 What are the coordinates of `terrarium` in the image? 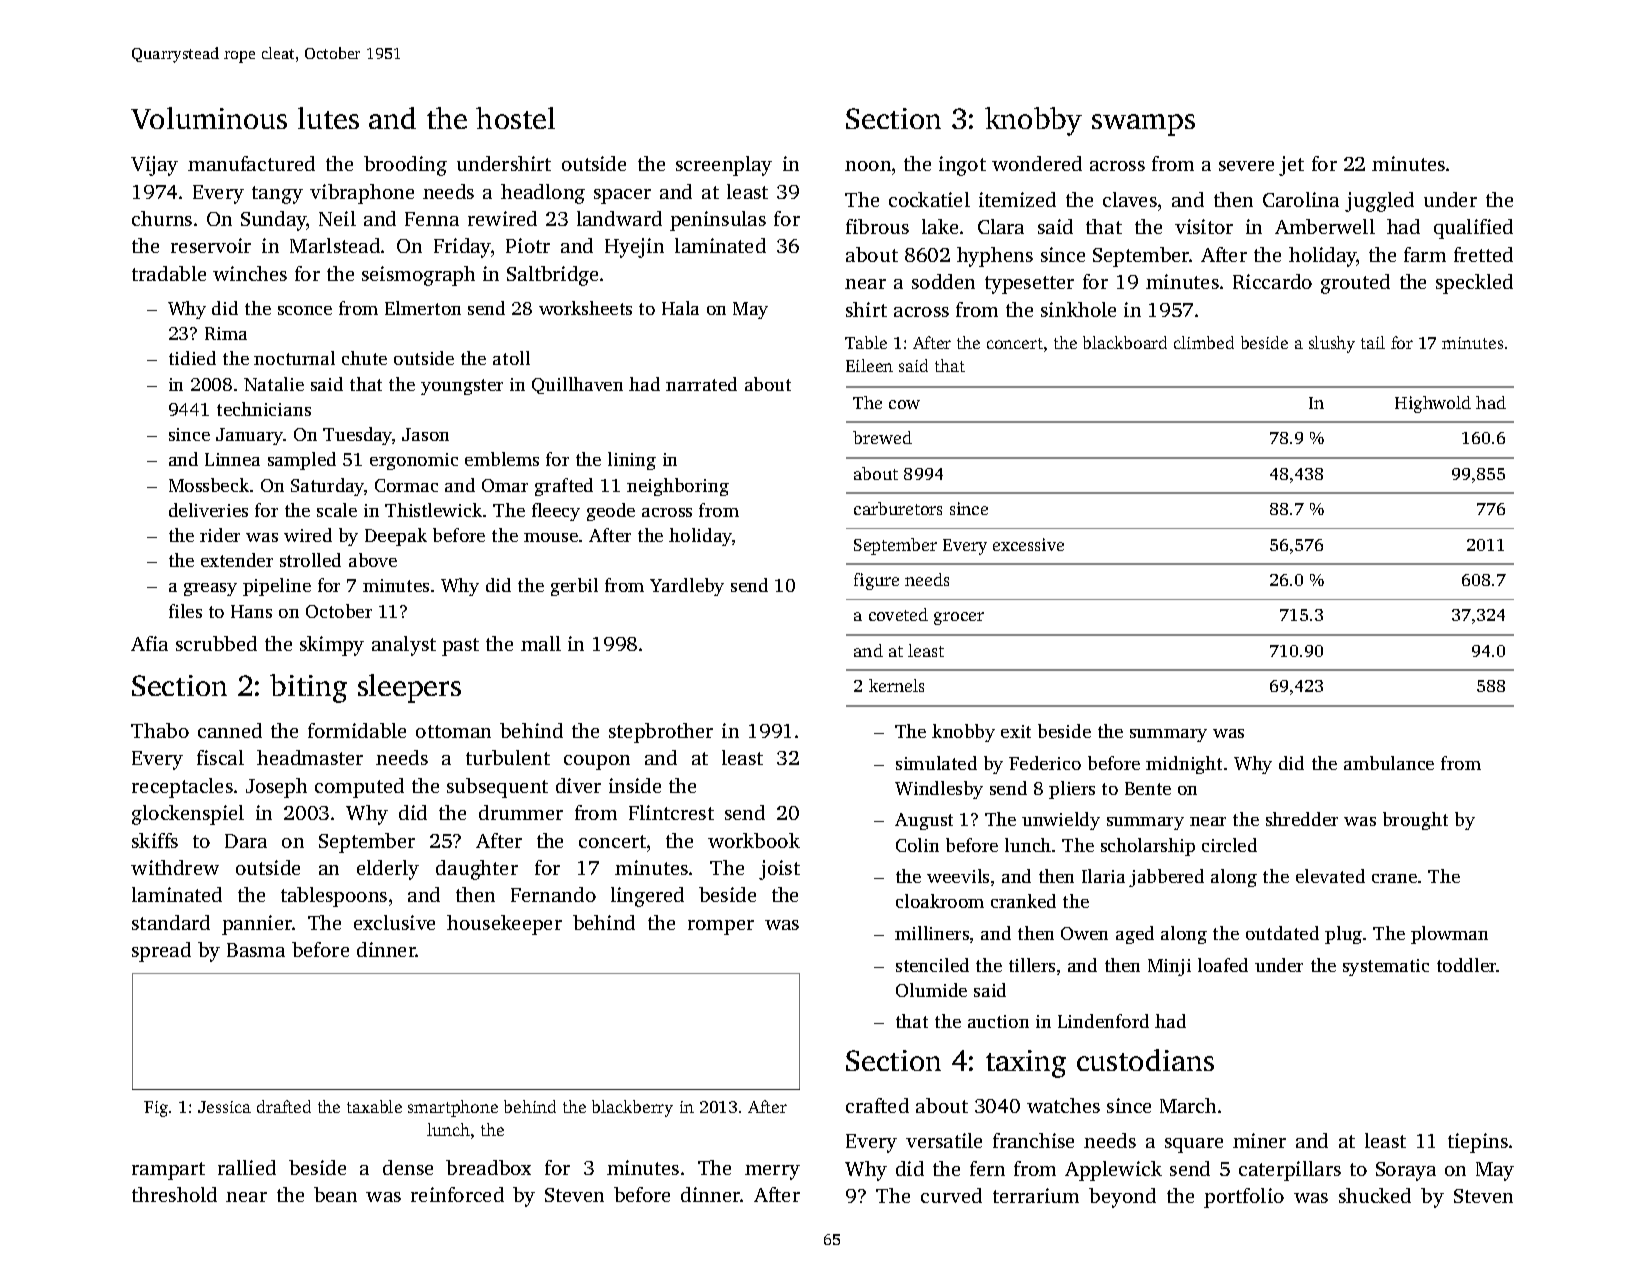 It's located at (1036, 1195).
